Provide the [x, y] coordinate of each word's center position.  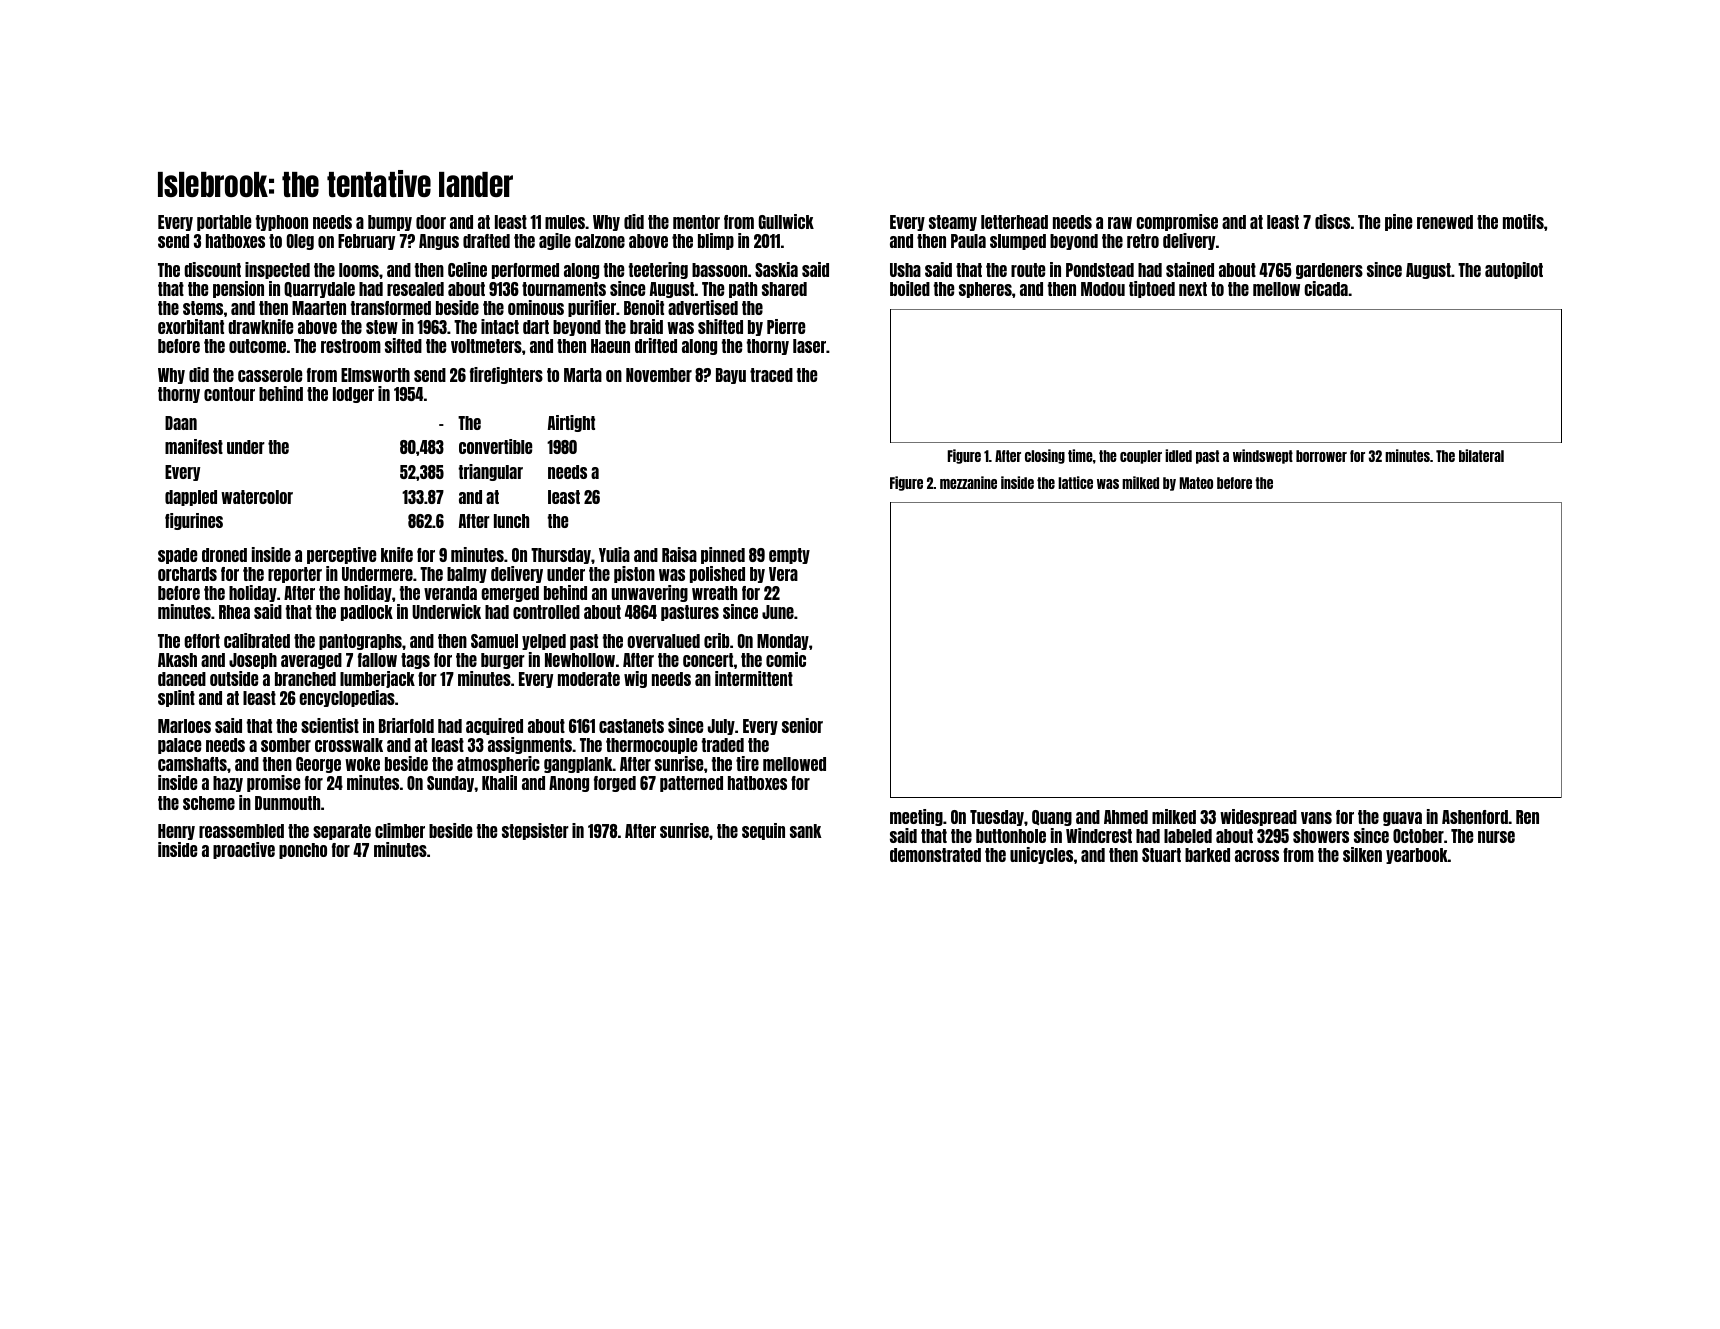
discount [212, 269]
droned [224, 555]
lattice [1075, 482]
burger [503, 661]
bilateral [1481, 455]
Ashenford [1475, 817]
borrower [1321, 456]
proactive [244, 850]
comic [786, 659]
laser [809, 346]
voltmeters [486, 346]
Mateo [1196, 483]
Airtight [571, 423]
